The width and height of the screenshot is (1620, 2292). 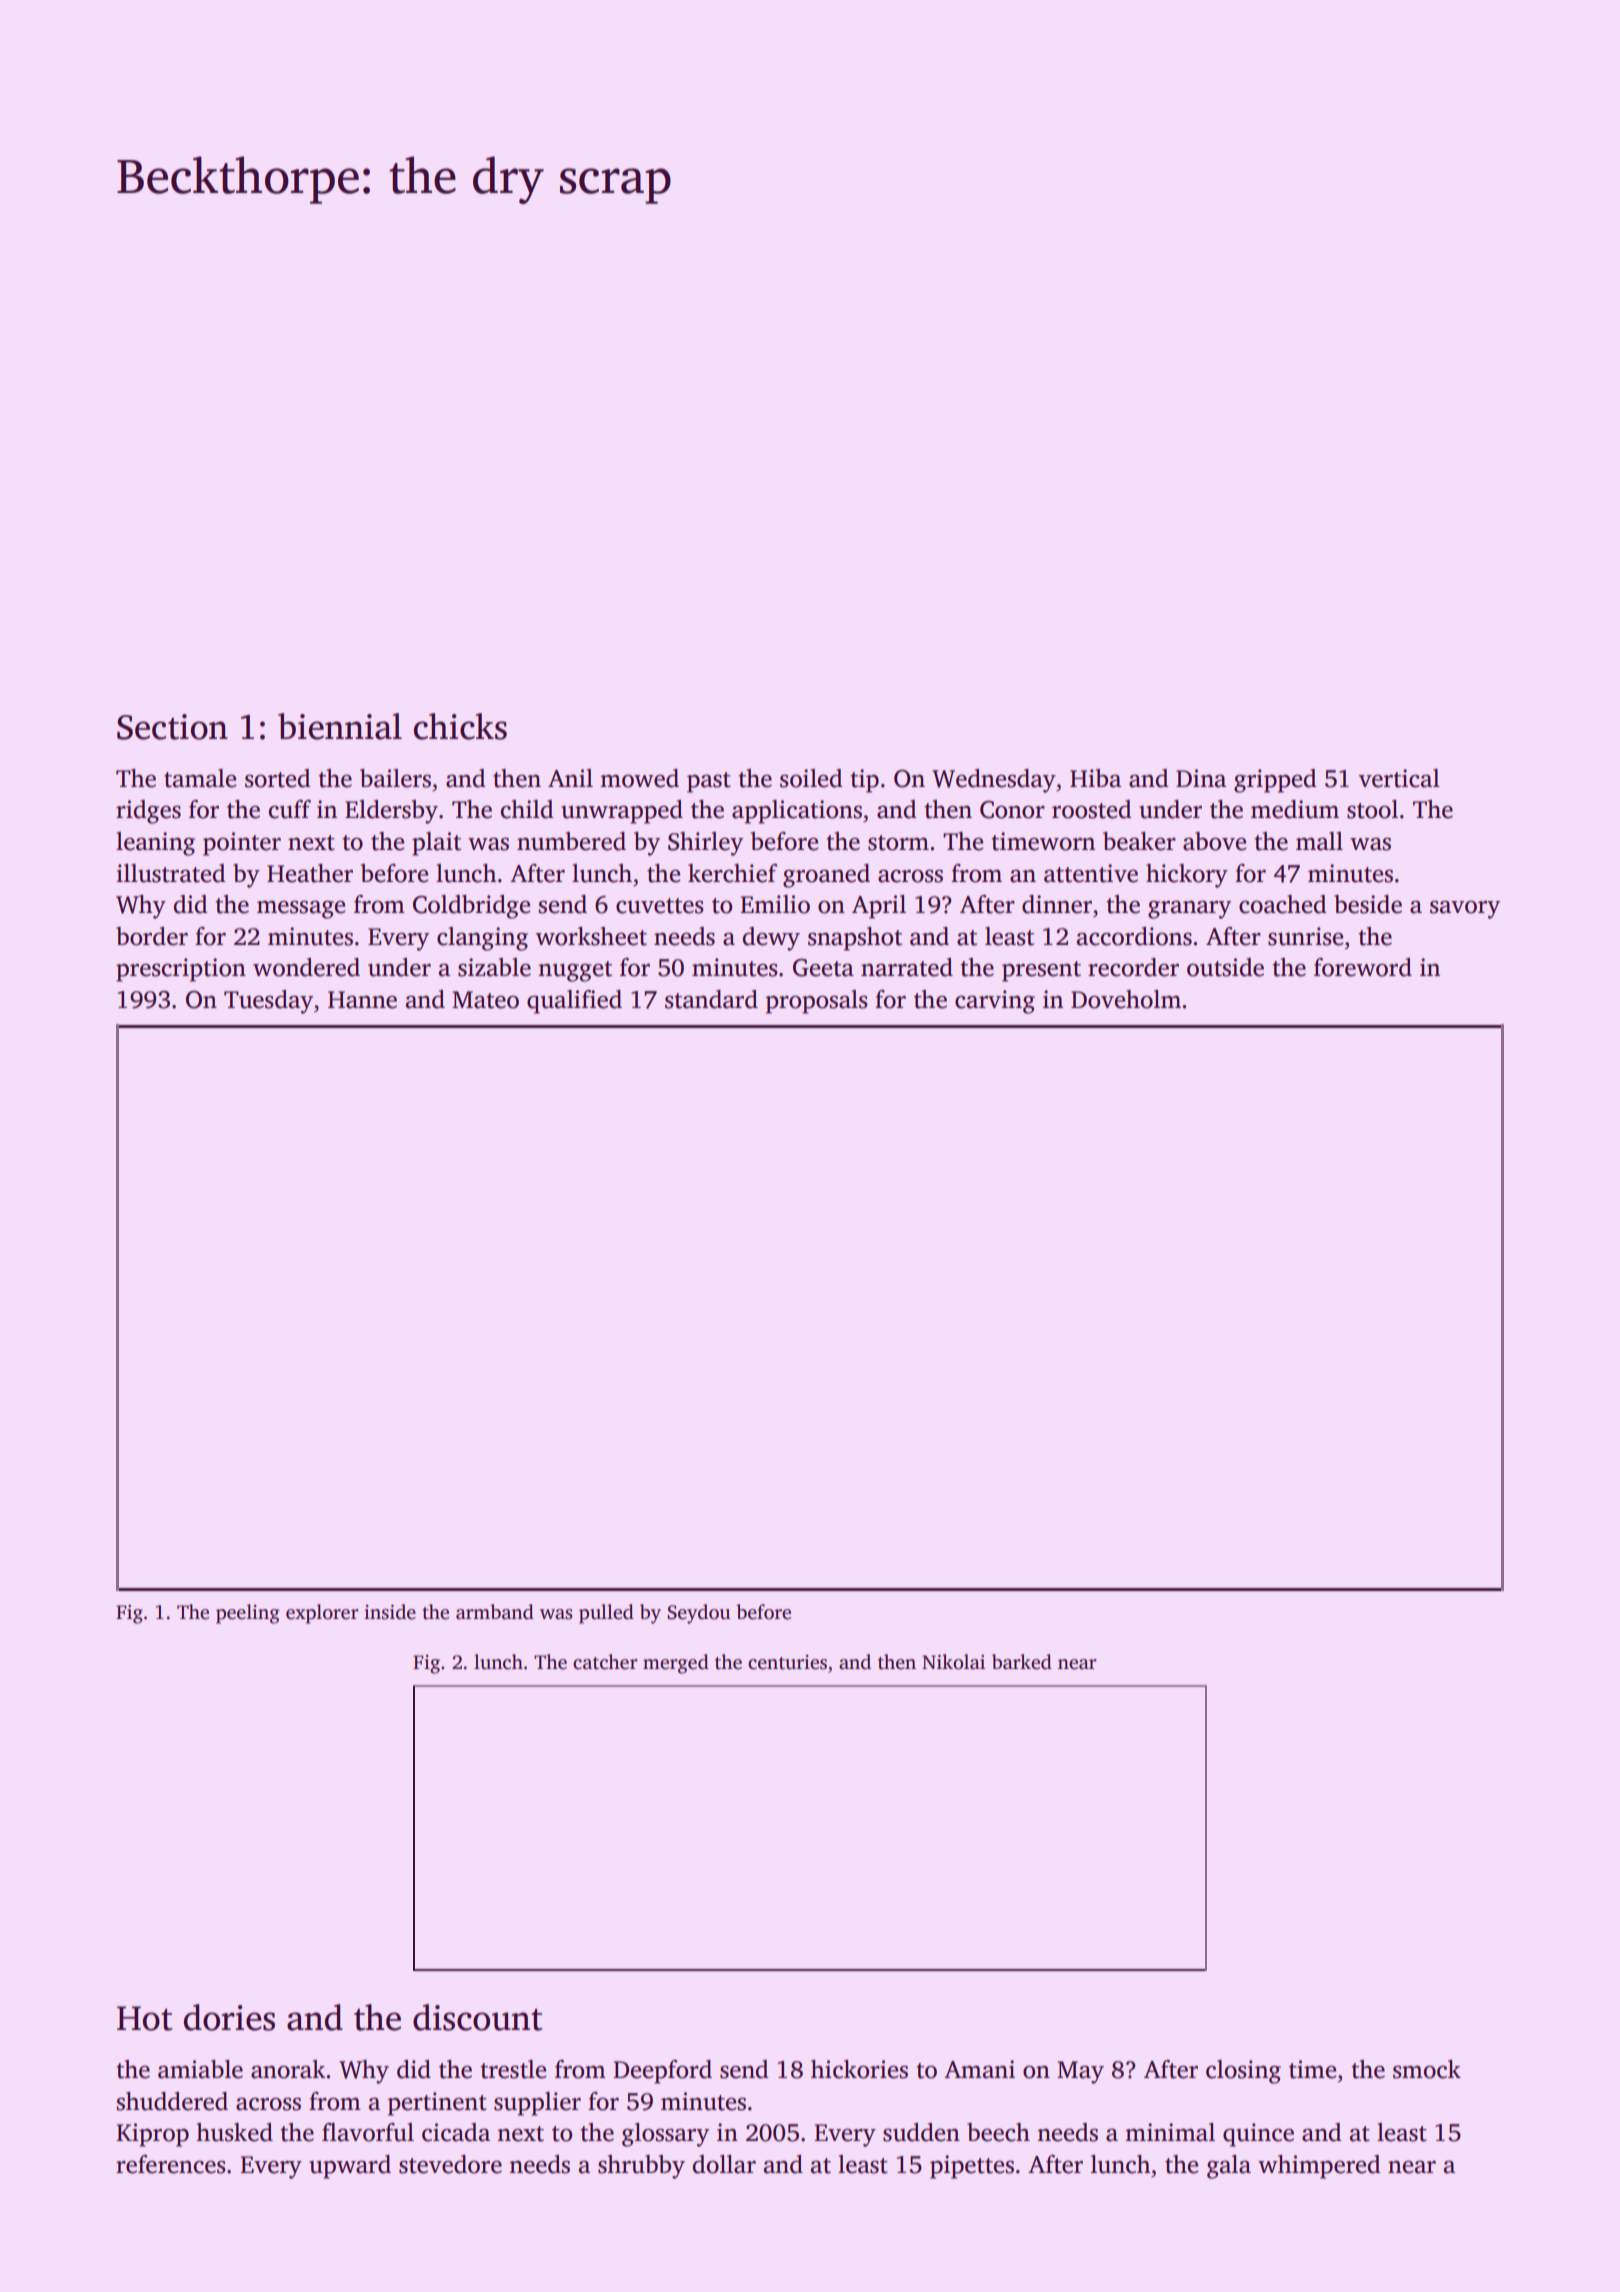 What do you see at coordinates (864, 781) in the screenshot?
I see `tip` at bounding box center [864, 781].
